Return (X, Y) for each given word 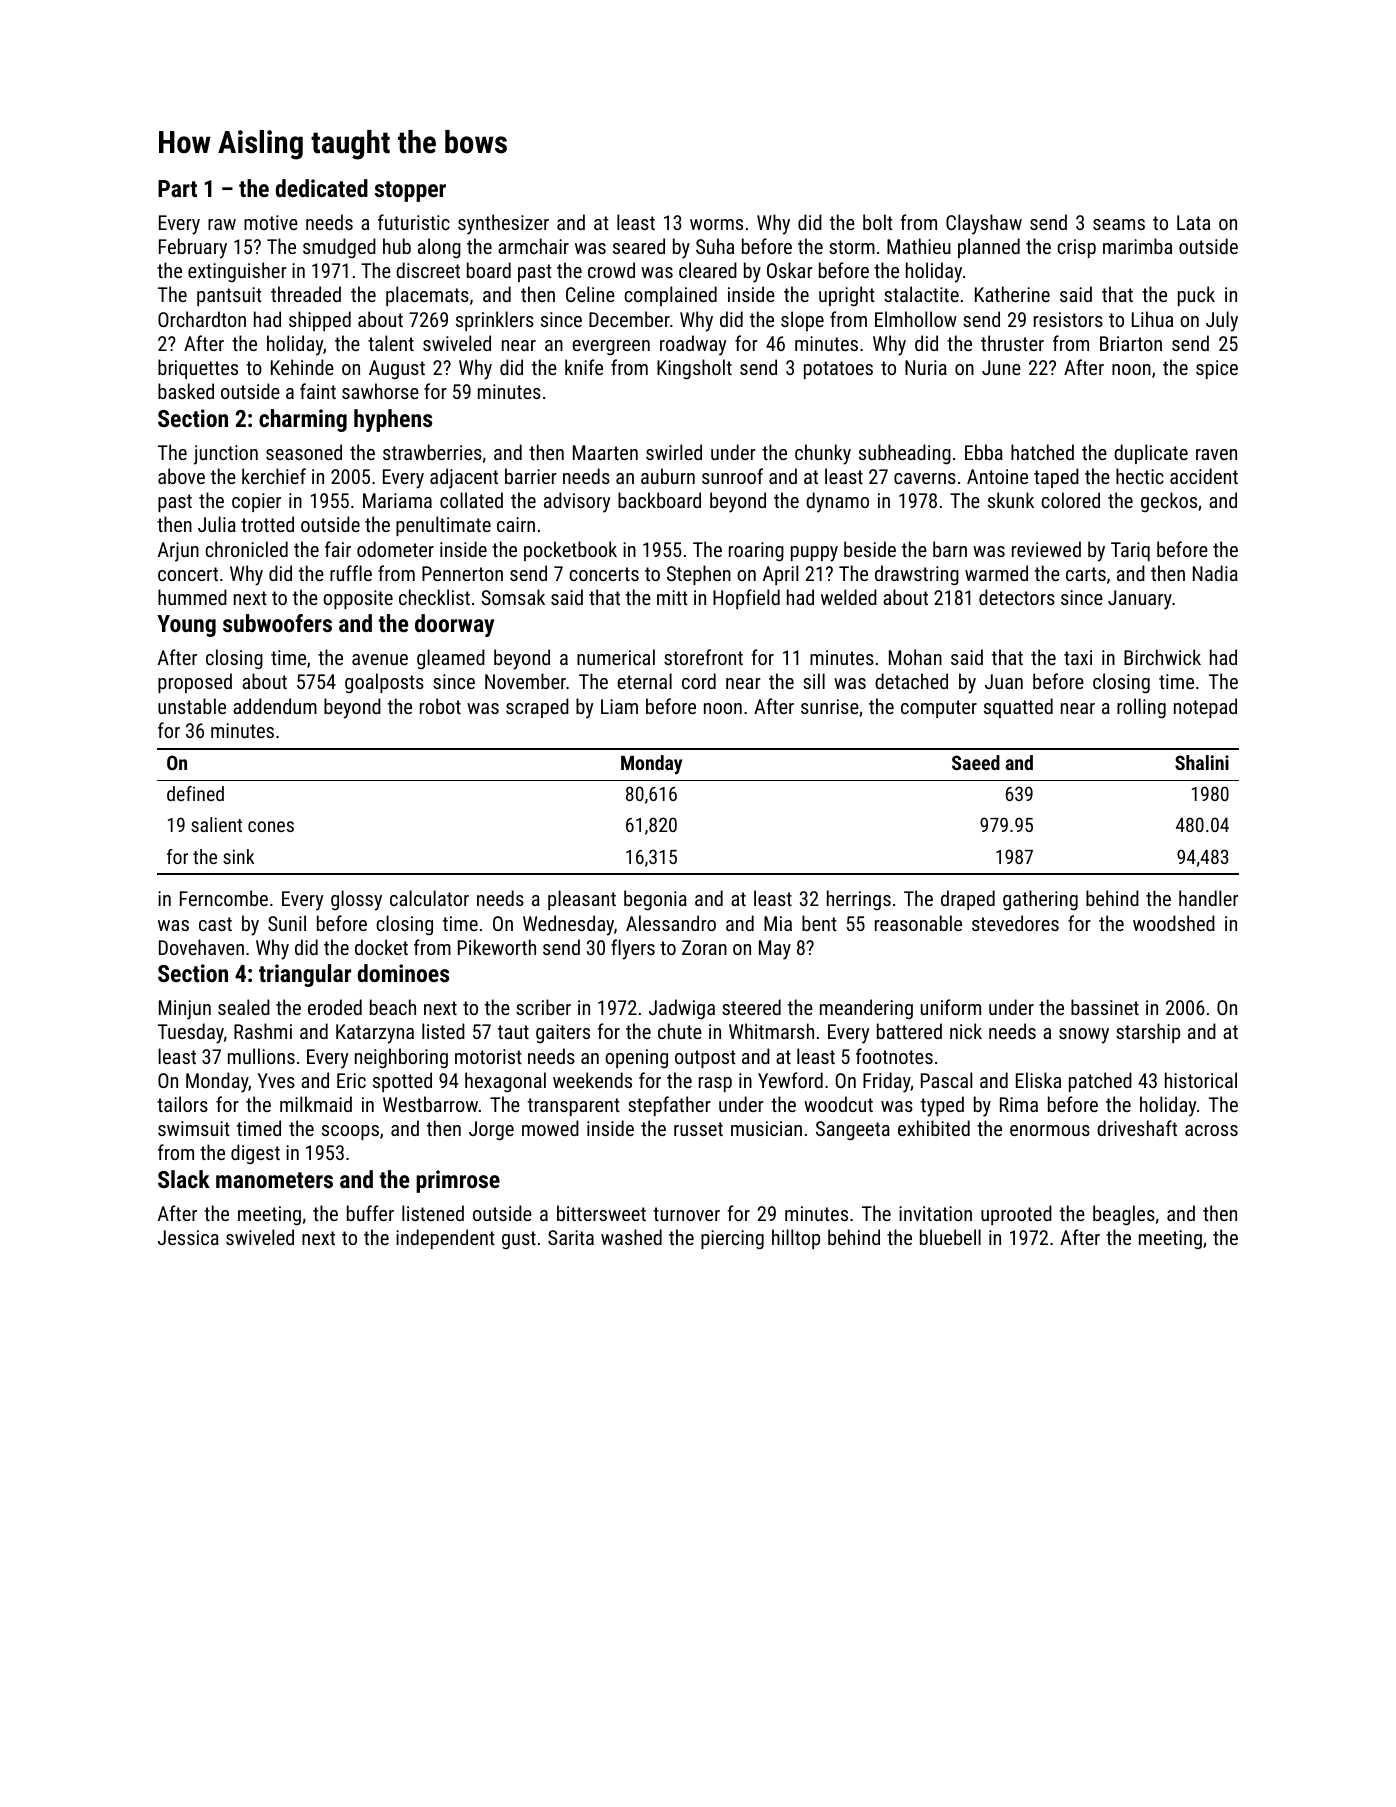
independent (445, 1239)
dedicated (322, 188)
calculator (429, 898)
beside (870, 549)
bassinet (1105, 1007)
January (1140, 600)
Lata (1193, 222)
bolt (878, 222)
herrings (859, 900)
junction (226, 455)
